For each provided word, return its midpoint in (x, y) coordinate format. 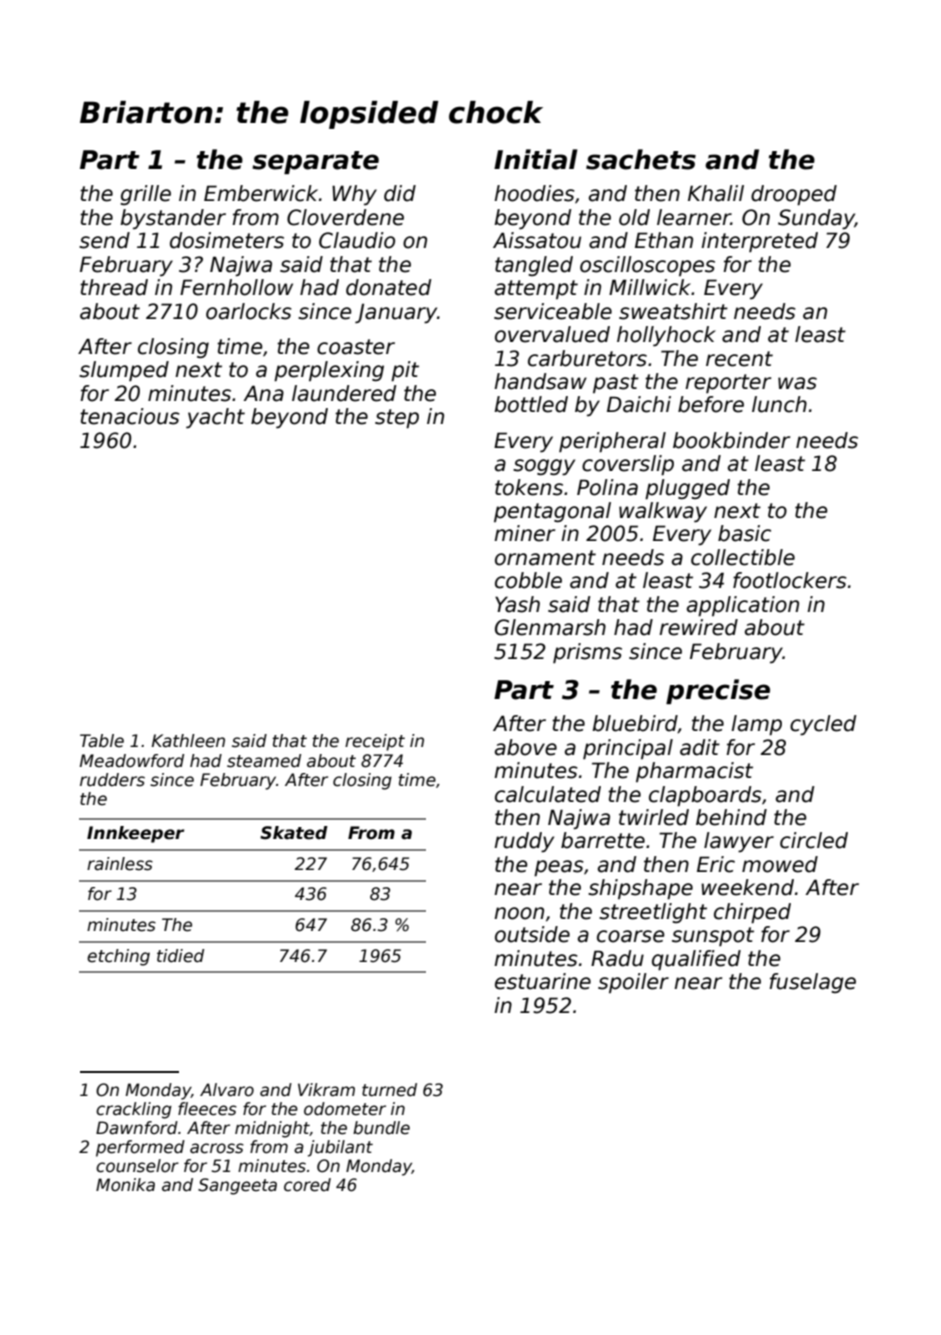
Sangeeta (237, 1186)
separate (315, 162)
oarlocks (249, 311)
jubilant (340, 1148)
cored (307, 1185)
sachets (641, 159)
